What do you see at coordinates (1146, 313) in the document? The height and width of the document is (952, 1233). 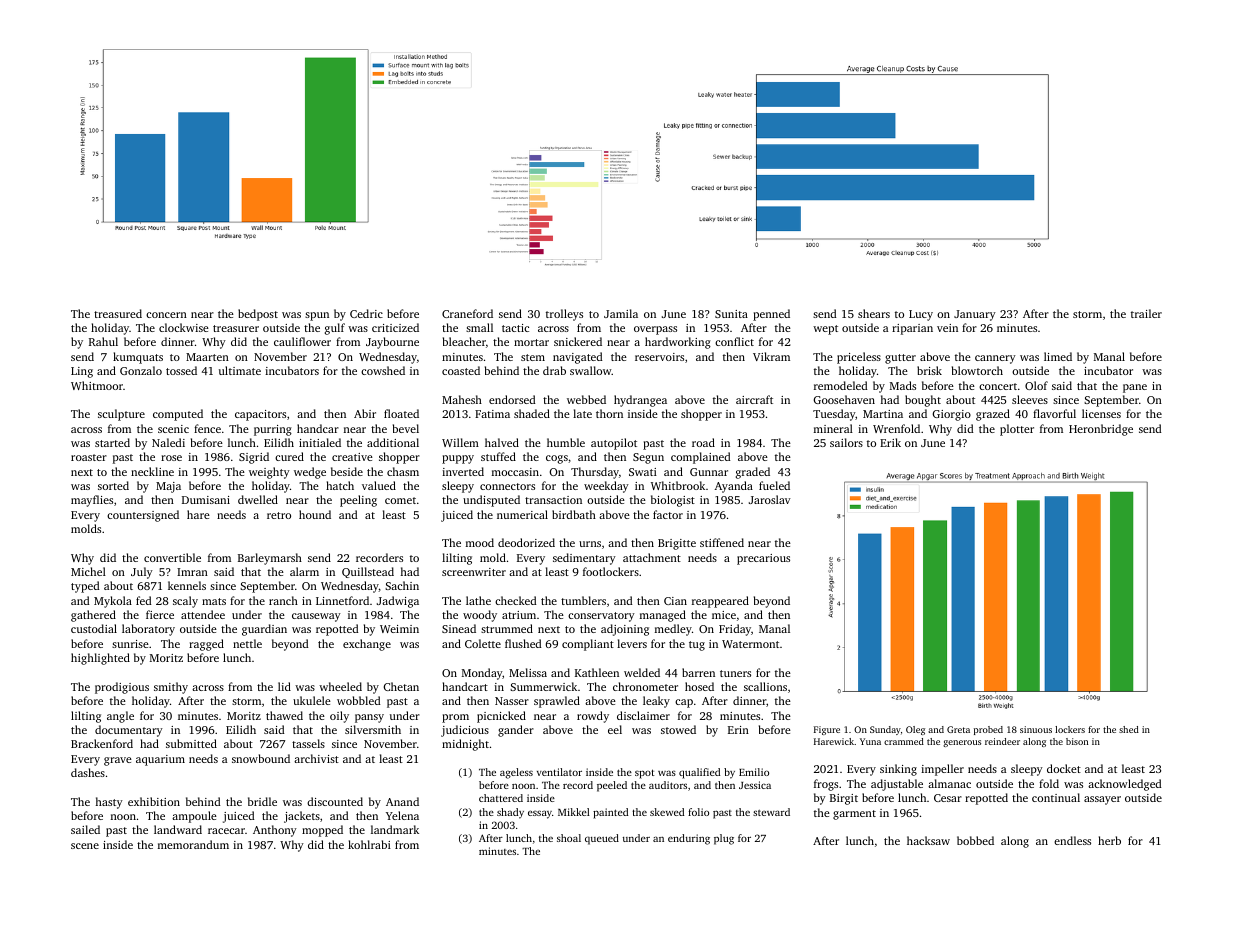 I see `trailer` at bounding box center [1146, 313].
